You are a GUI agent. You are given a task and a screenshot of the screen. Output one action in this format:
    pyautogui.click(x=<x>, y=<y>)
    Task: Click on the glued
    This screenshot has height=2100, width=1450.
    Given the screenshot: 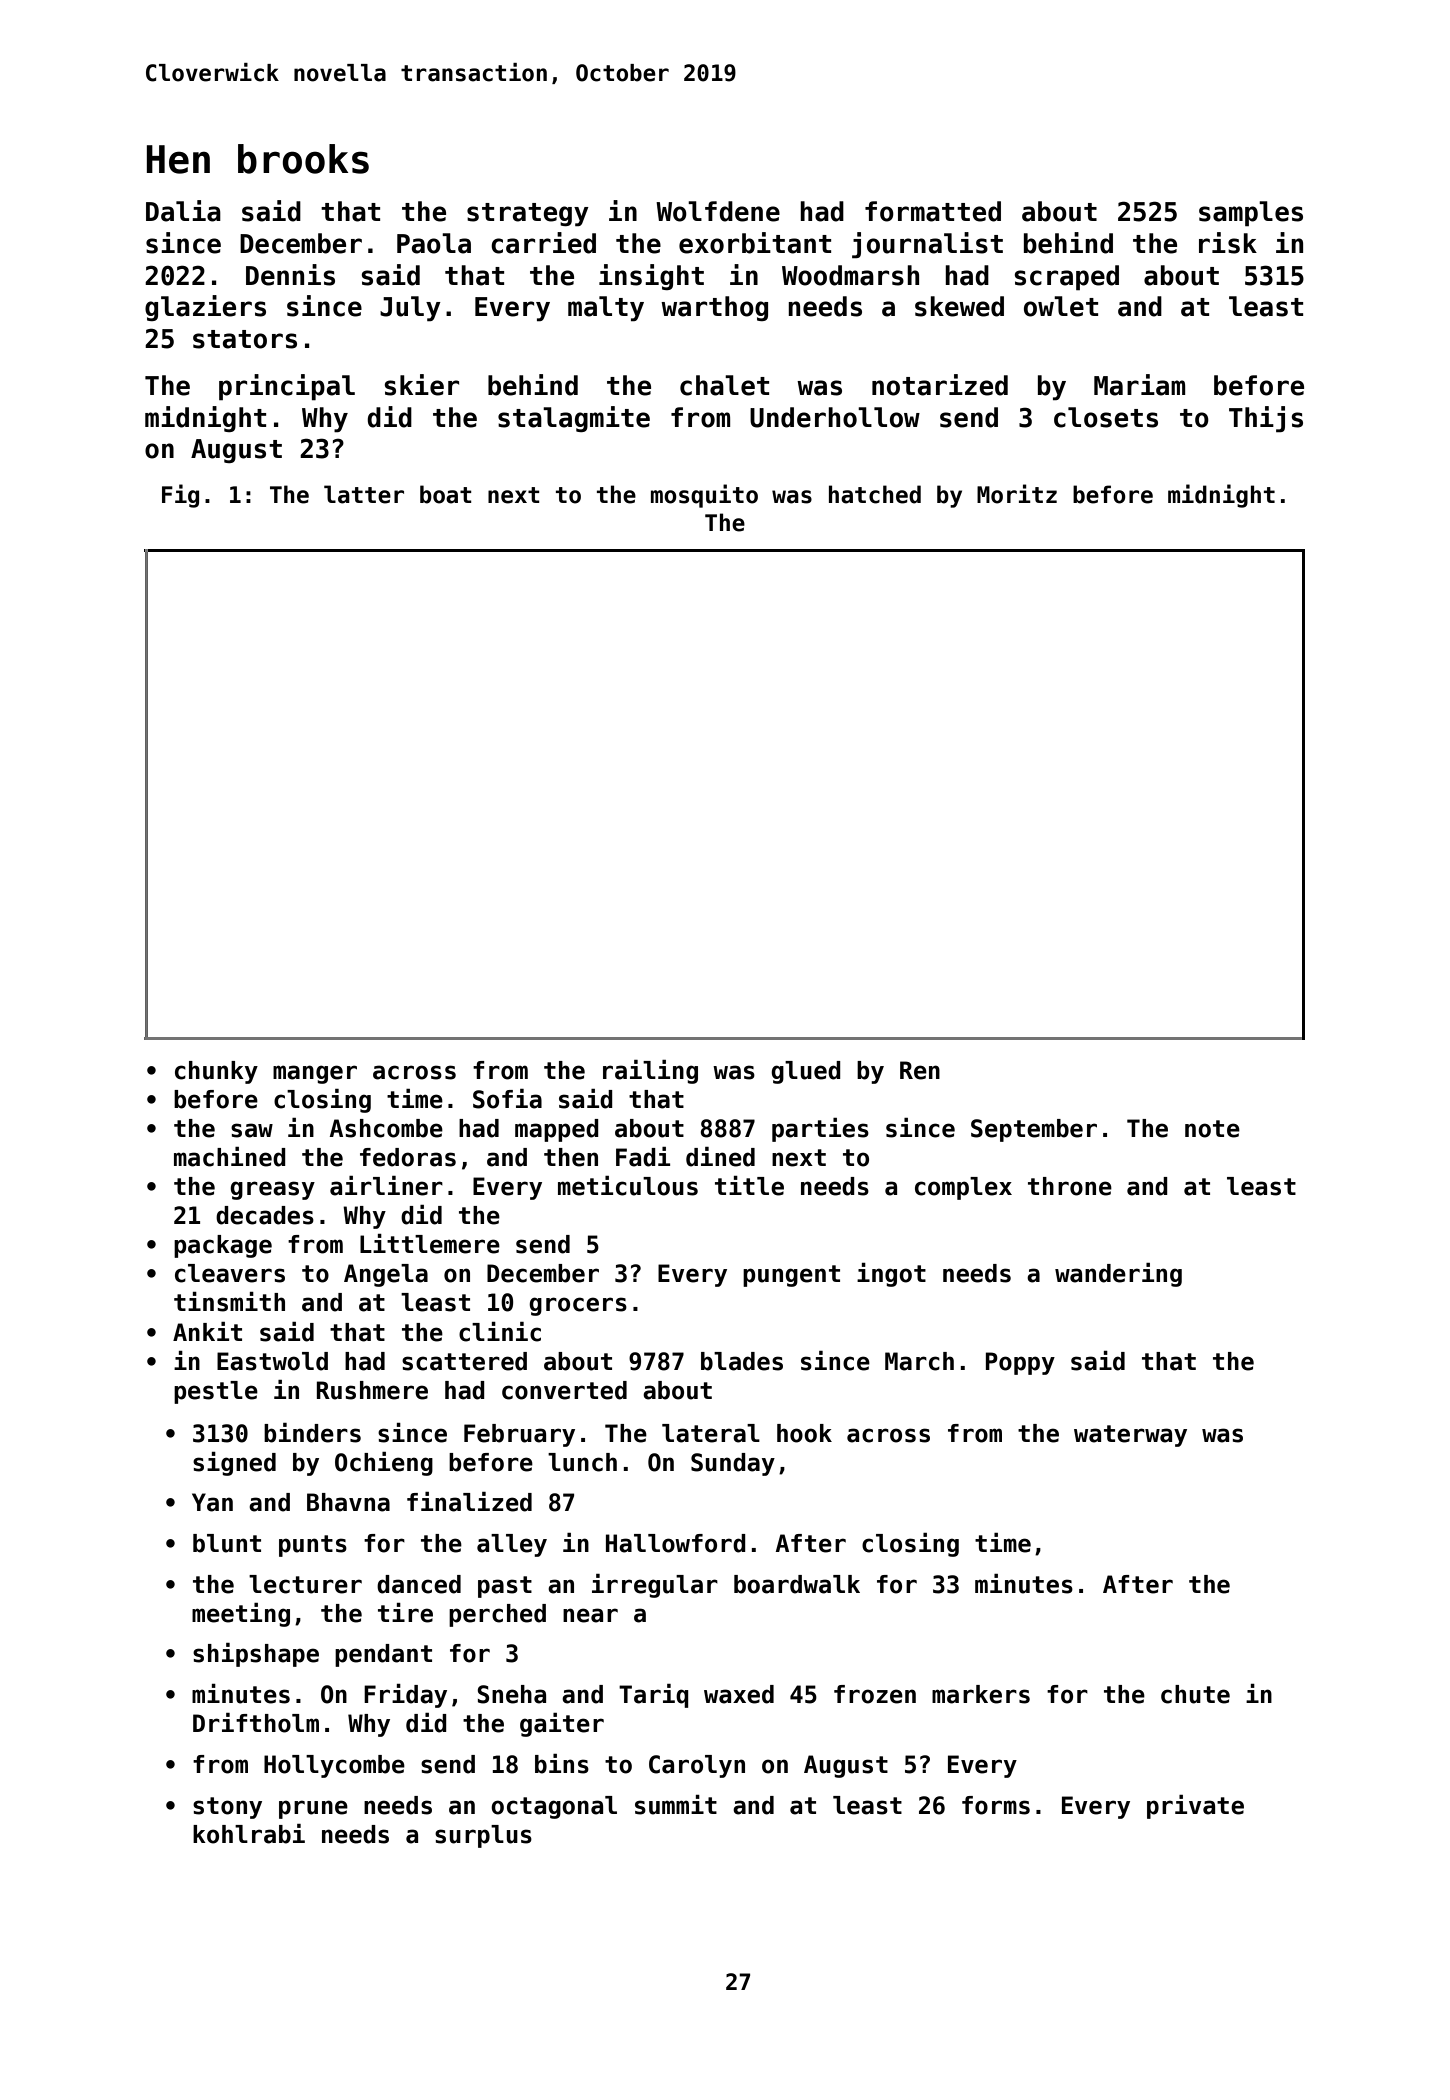 What is the action you would take?
    pyautogui.click(x=806, y=1072)
